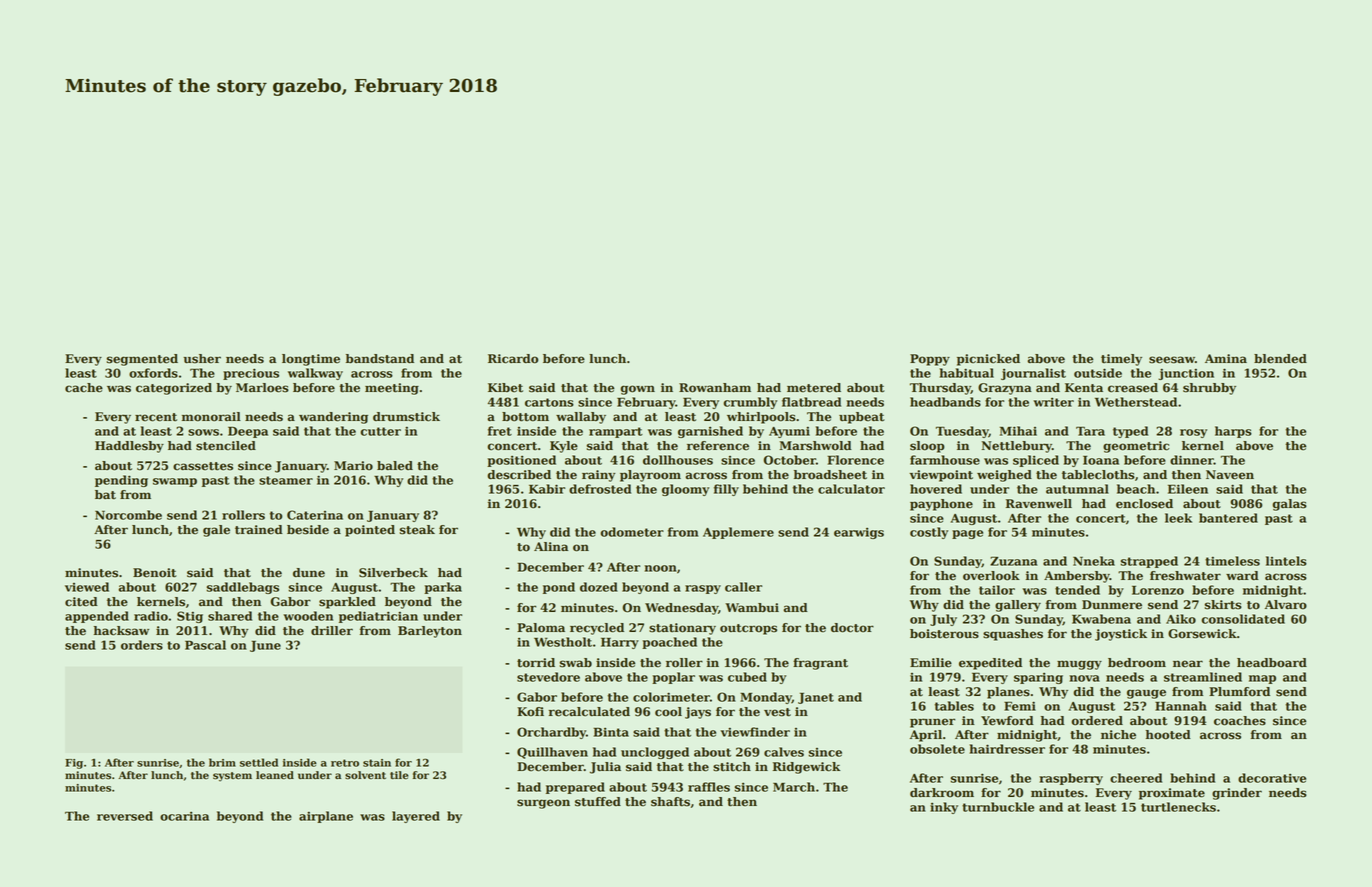  I want to click on gale, so click(216, 531).
